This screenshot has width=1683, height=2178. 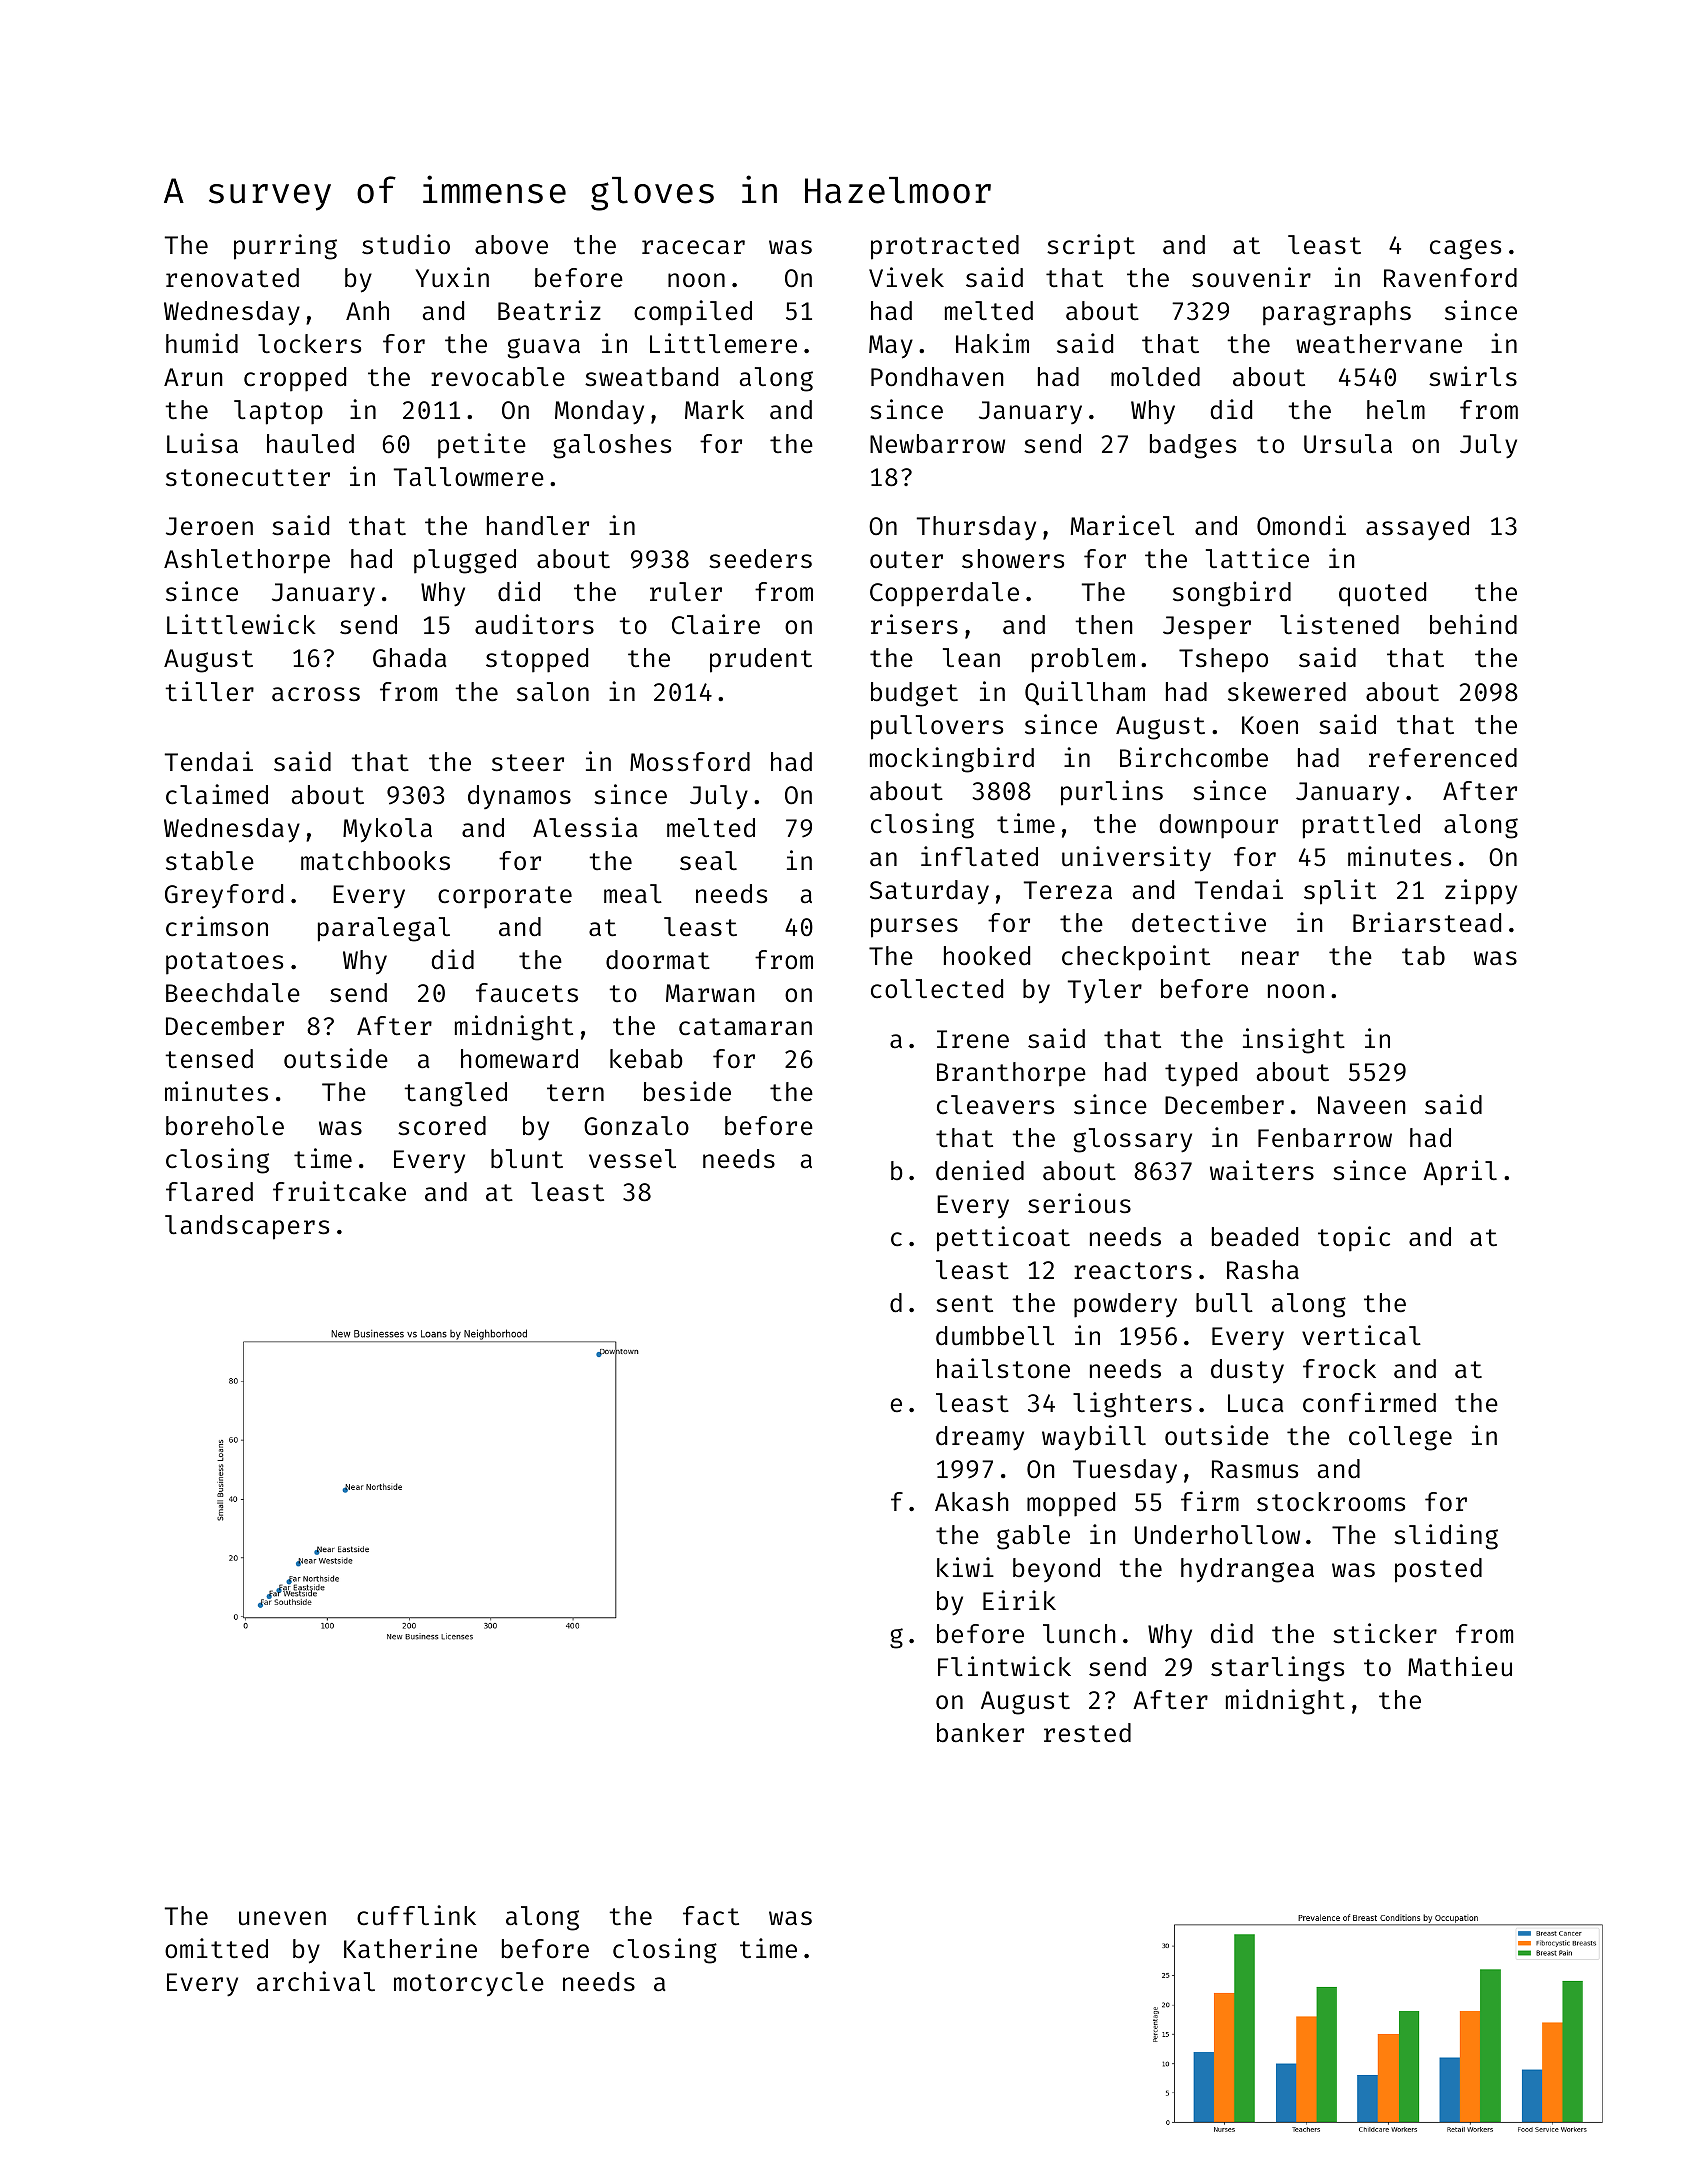 What do you see at coordinates (387, 830) in the screenshot?
I see `Mykola` at bounding box center [387, 830].
